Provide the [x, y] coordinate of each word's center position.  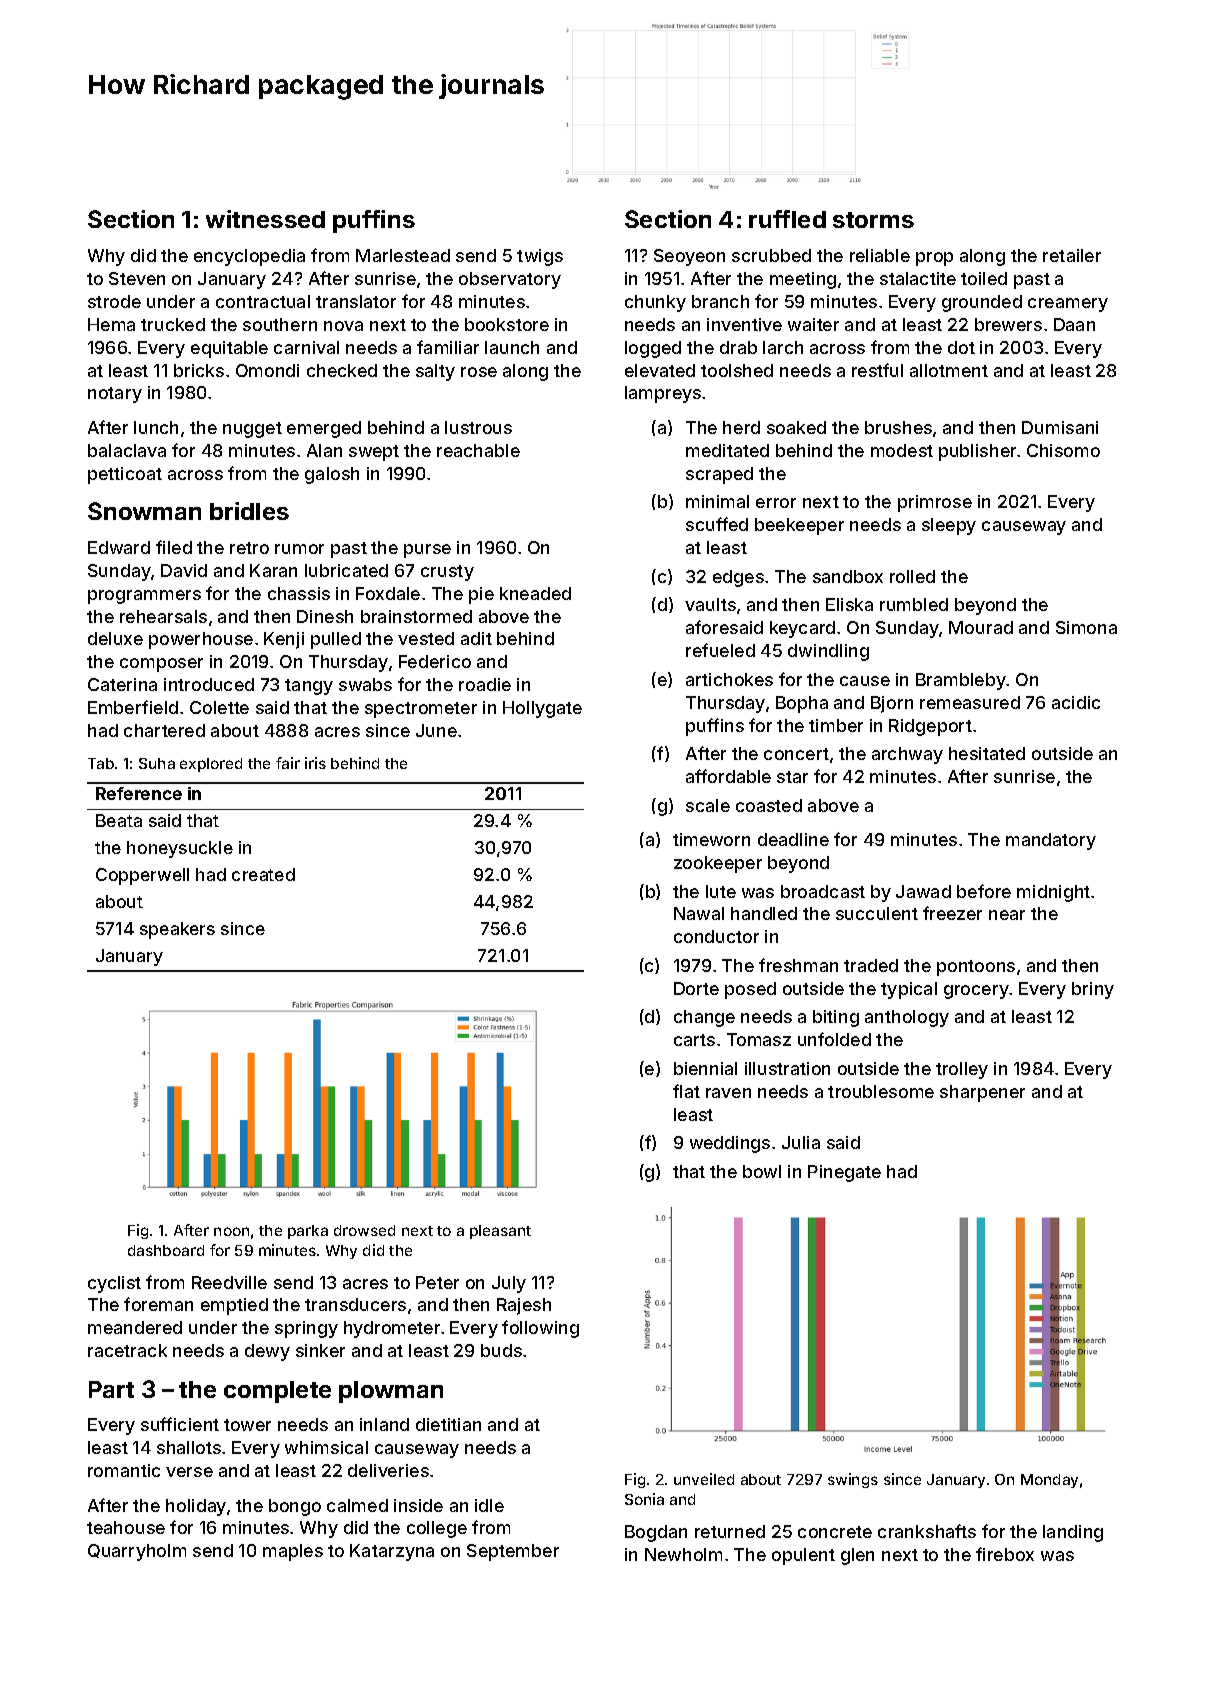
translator [356, 301]
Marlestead [403, 255]
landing [1073, 1533]
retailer [1072, 255]
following [540, 1329]
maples [293, 1552]
